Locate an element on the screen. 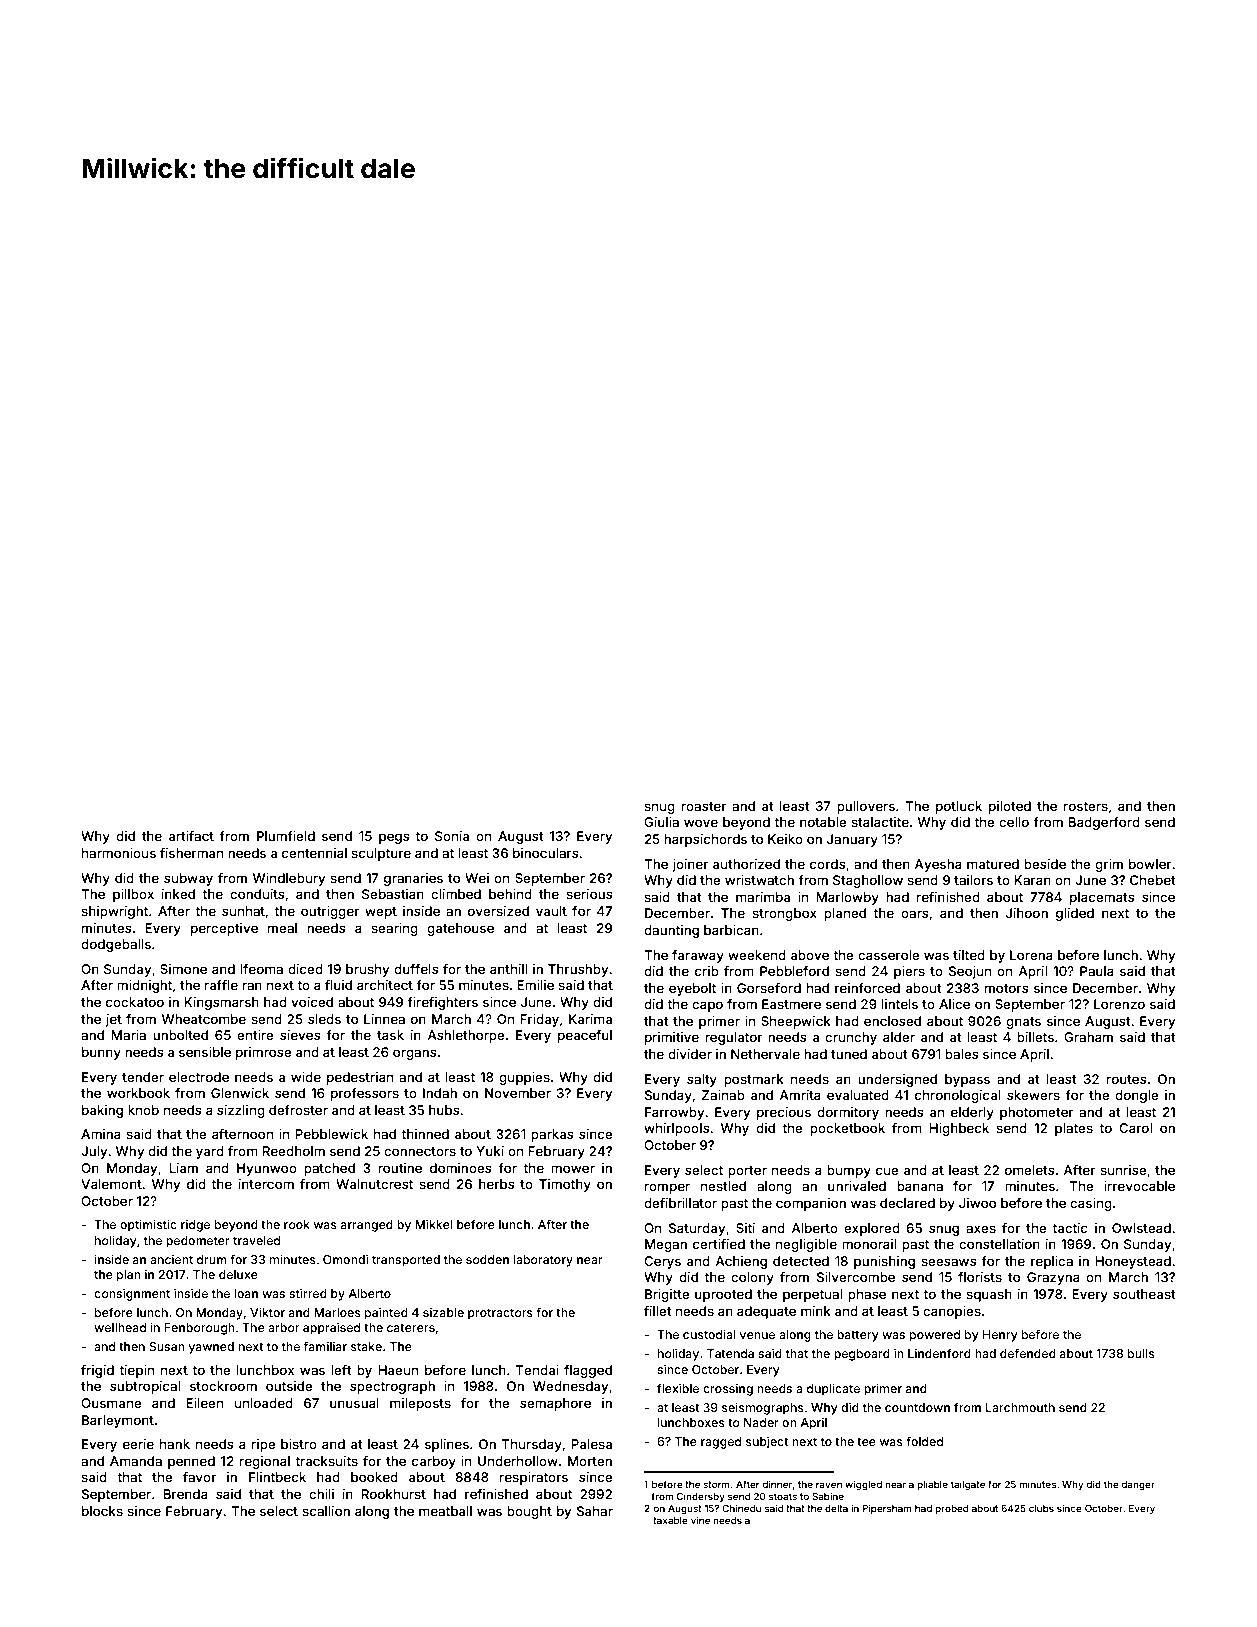 The width and height of the screenshot is (1257, 1627). Paula is located at coordinates (1097, 971).
